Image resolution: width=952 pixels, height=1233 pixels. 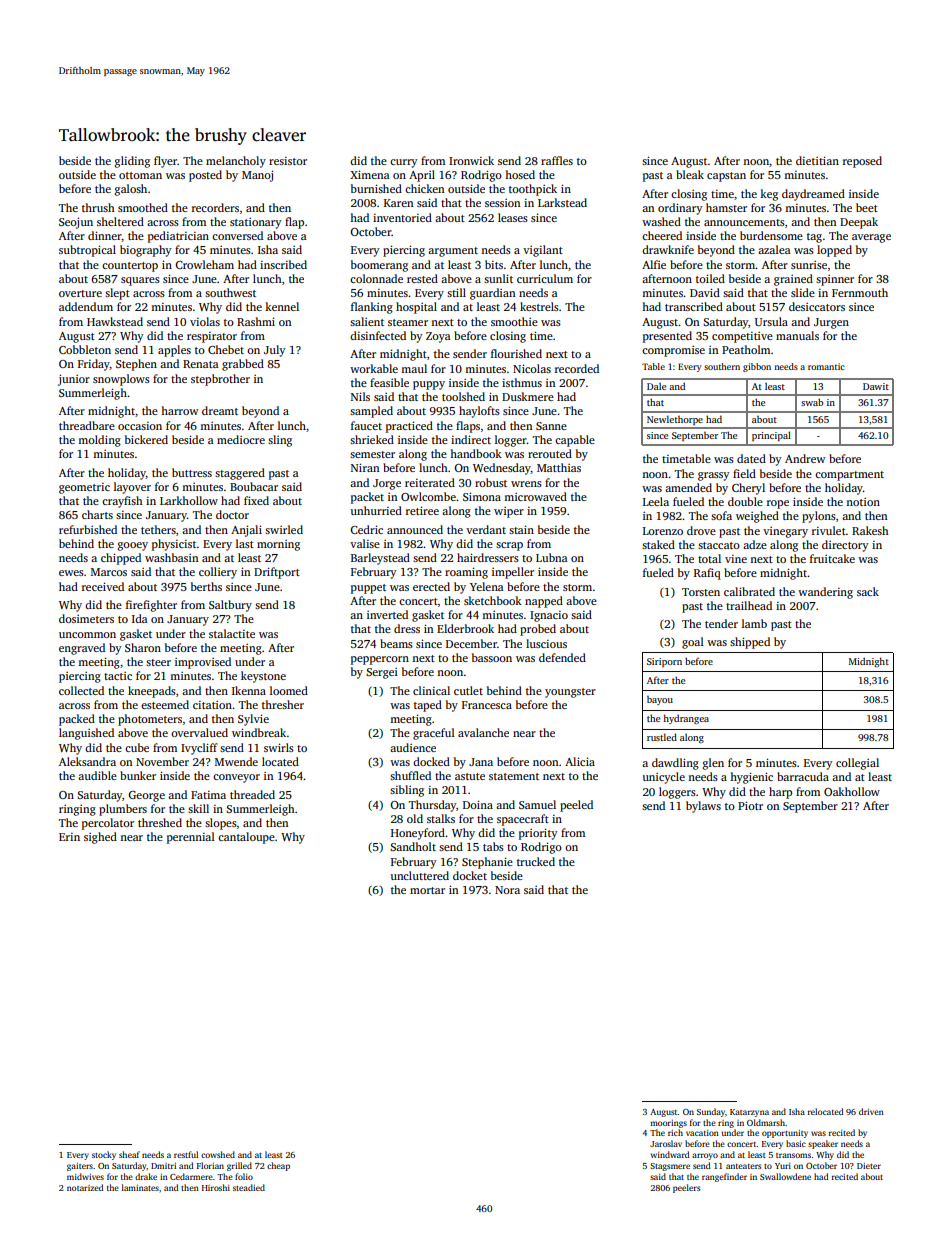 What do you see at coordinates (703, 807) in the screenshot?
I see `bylaws` at bounding box center [703, 807].
